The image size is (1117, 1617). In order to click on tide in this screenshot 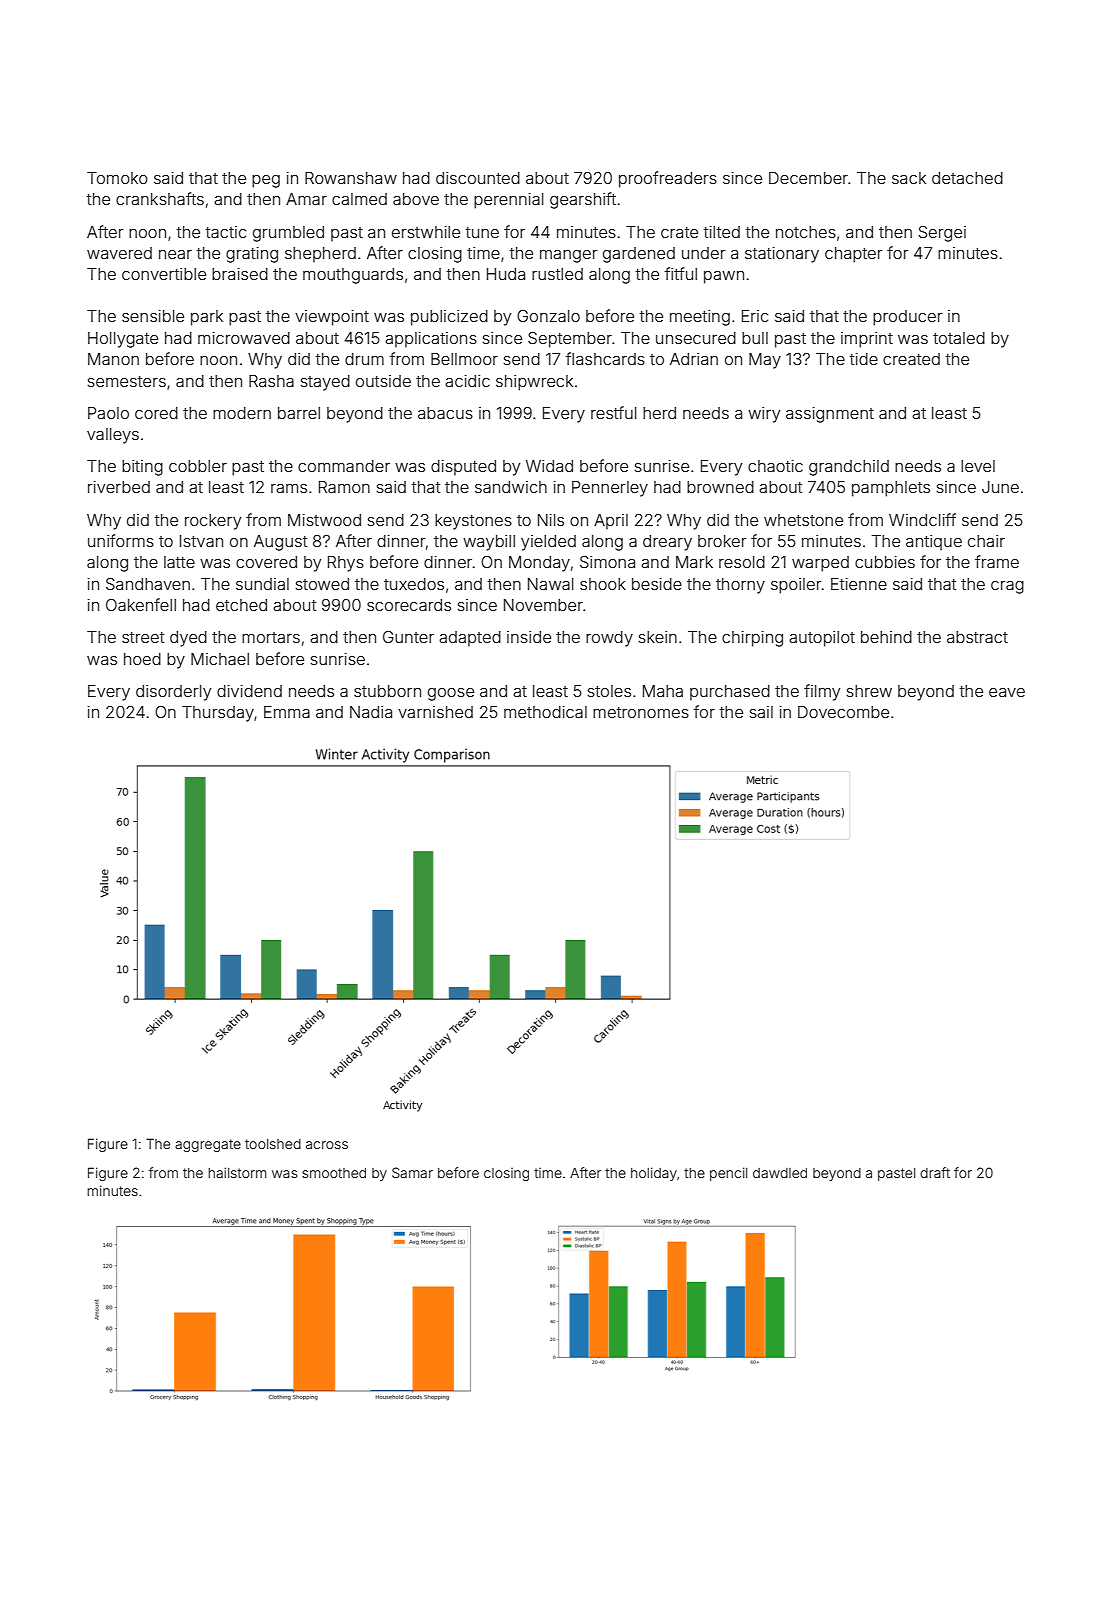, I will do `click(863, 359)`.
